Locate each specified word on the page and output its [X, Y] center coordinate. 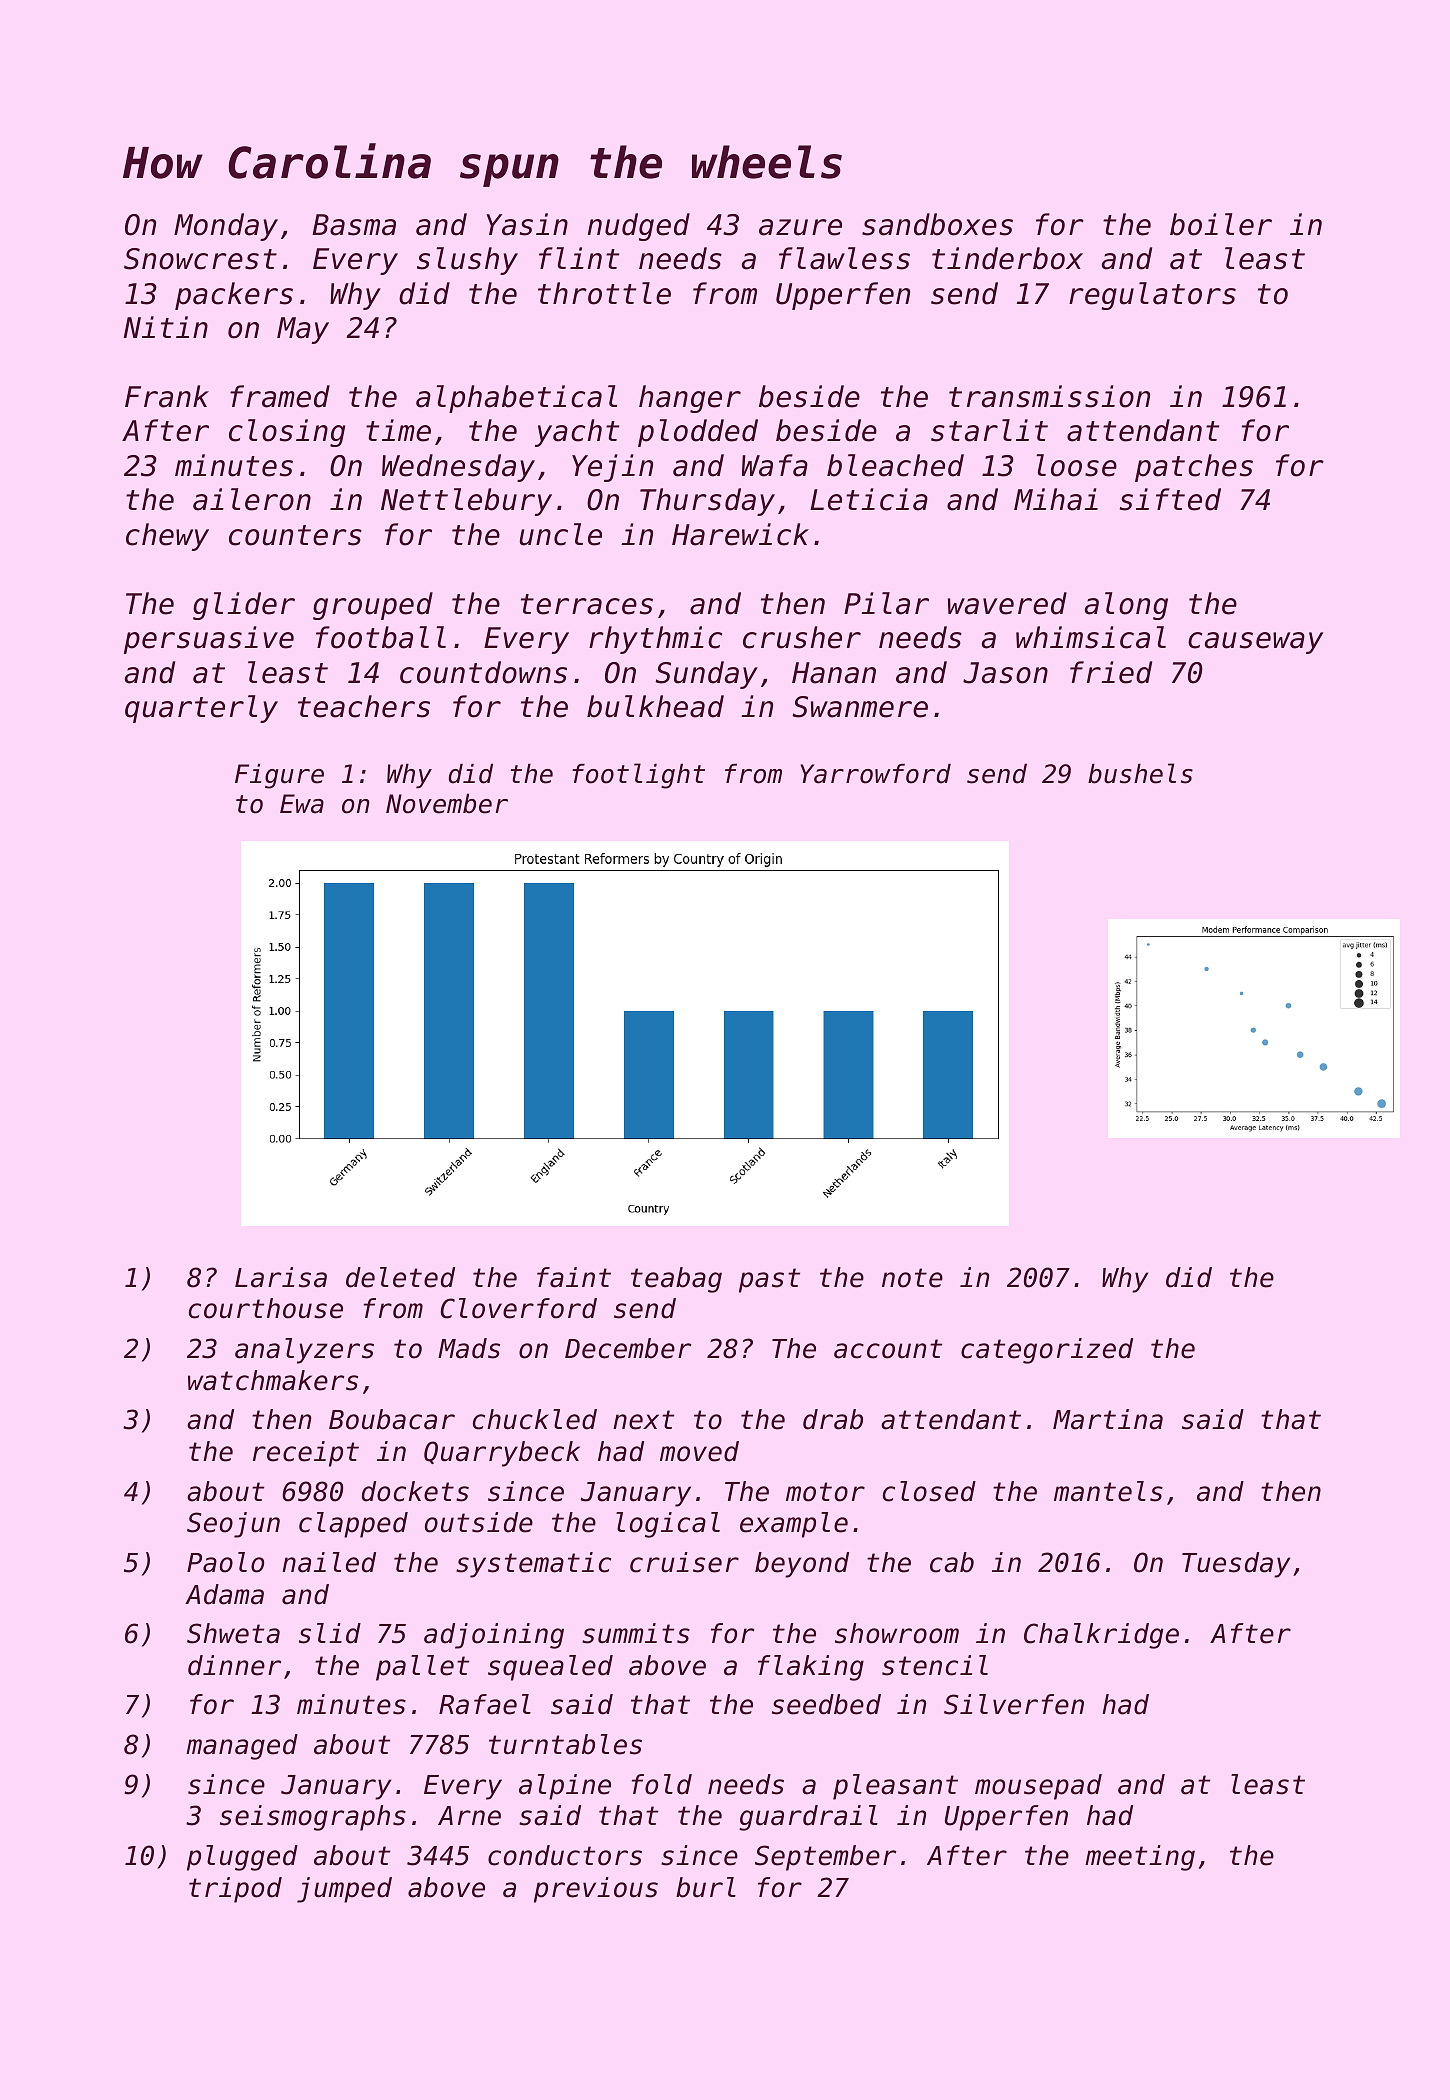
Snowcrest [200, 259]
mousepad [1038, 1787]
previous [596, 1890]
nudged [639, 227]
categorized [1047, 1351]
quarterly [201, 709]
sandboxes [937, 224]
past [769, 1280]
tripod [235, 1890]
